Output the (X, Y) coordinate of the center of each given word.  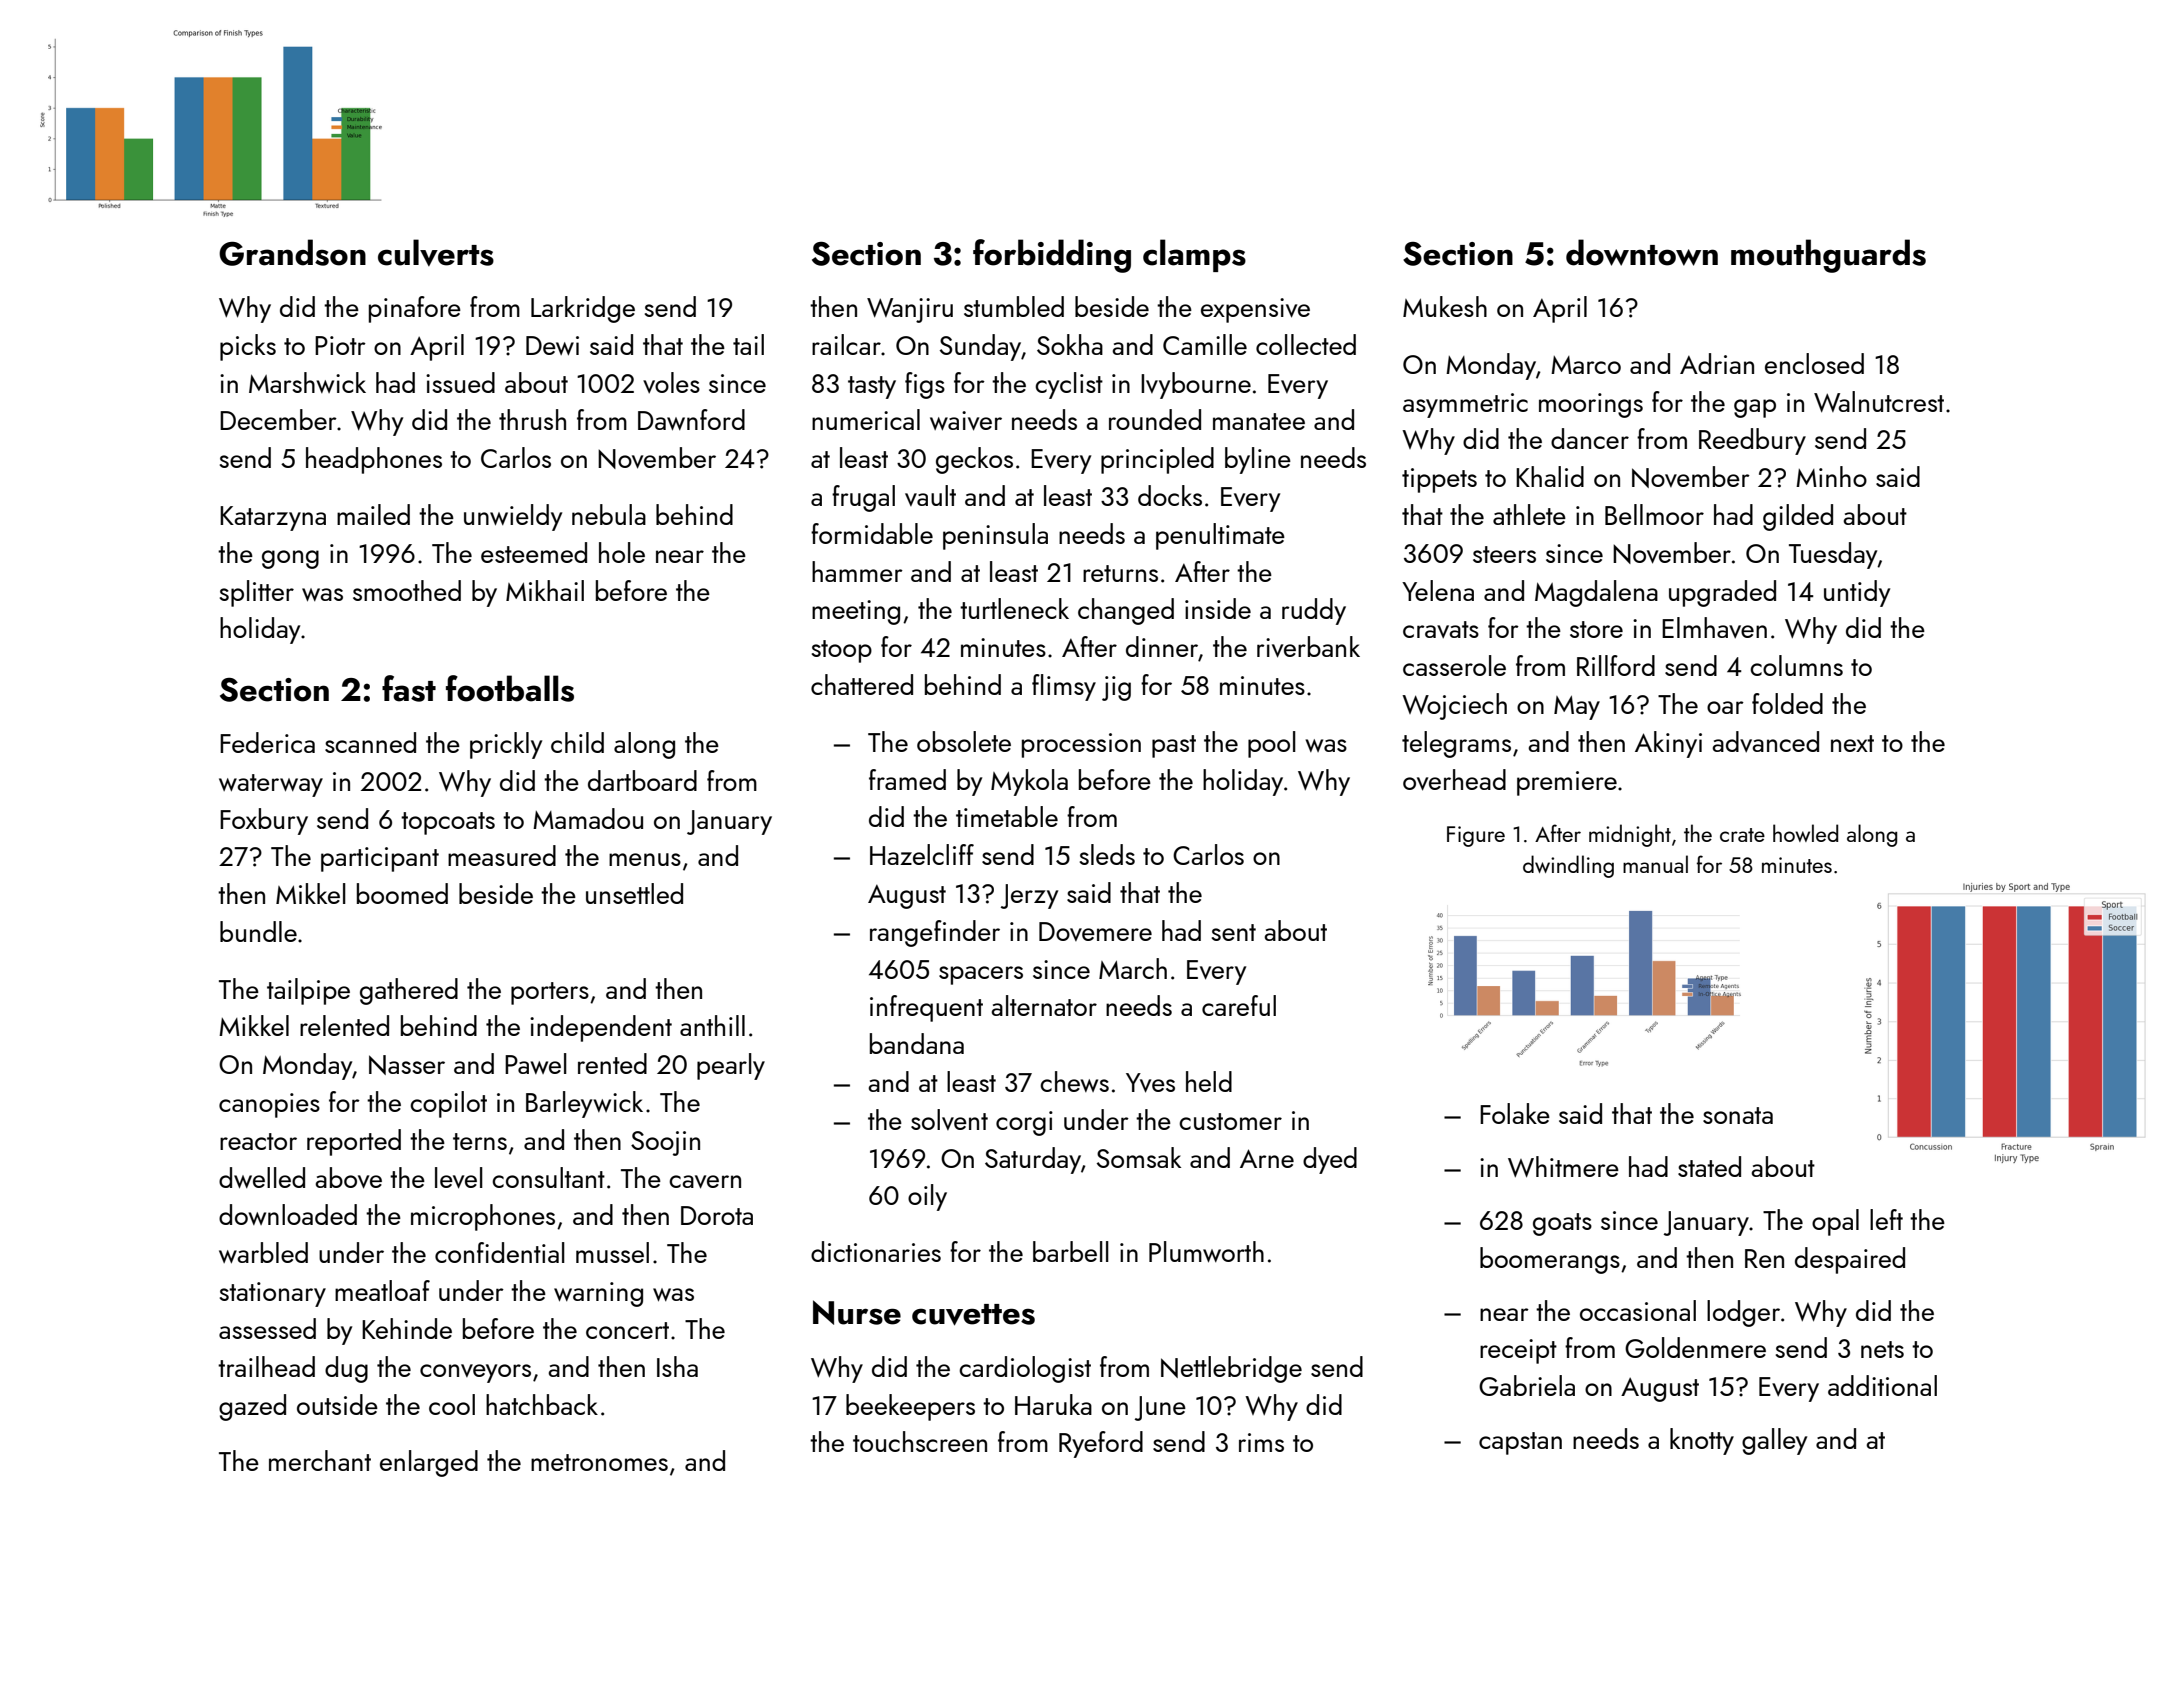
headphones (374, 460)
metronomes (599, 1462)
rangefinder (935, 933)
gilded (1798, 517)
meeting (856, 612)
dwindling (1568, 866)
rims (1261, 1442)
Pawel (536, 1063)
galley (1774, 1441)
